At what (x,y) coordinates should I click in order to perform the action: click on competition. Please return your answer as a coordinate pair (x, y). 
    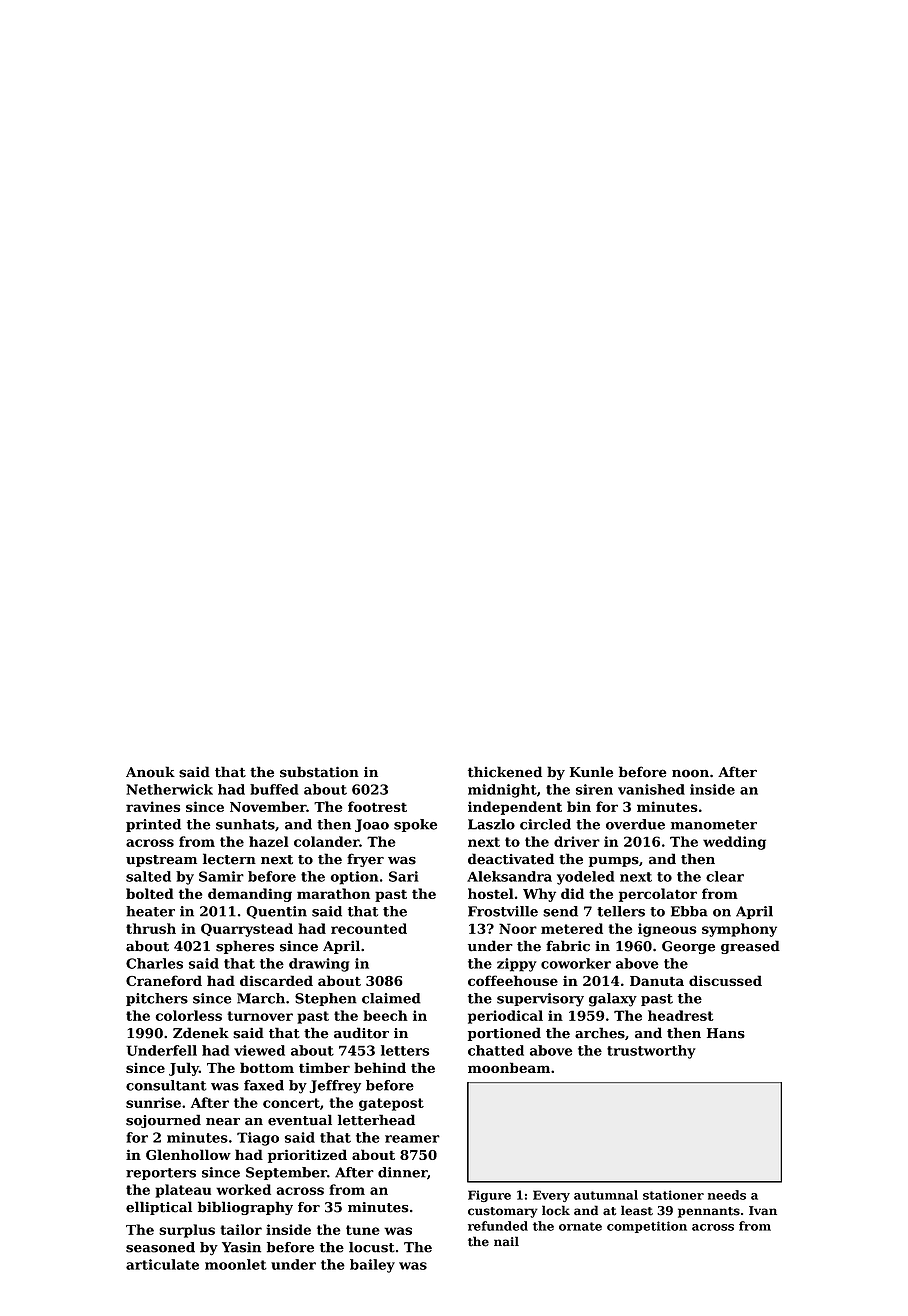
    Looking at the image, I should click on (647, 1227).
